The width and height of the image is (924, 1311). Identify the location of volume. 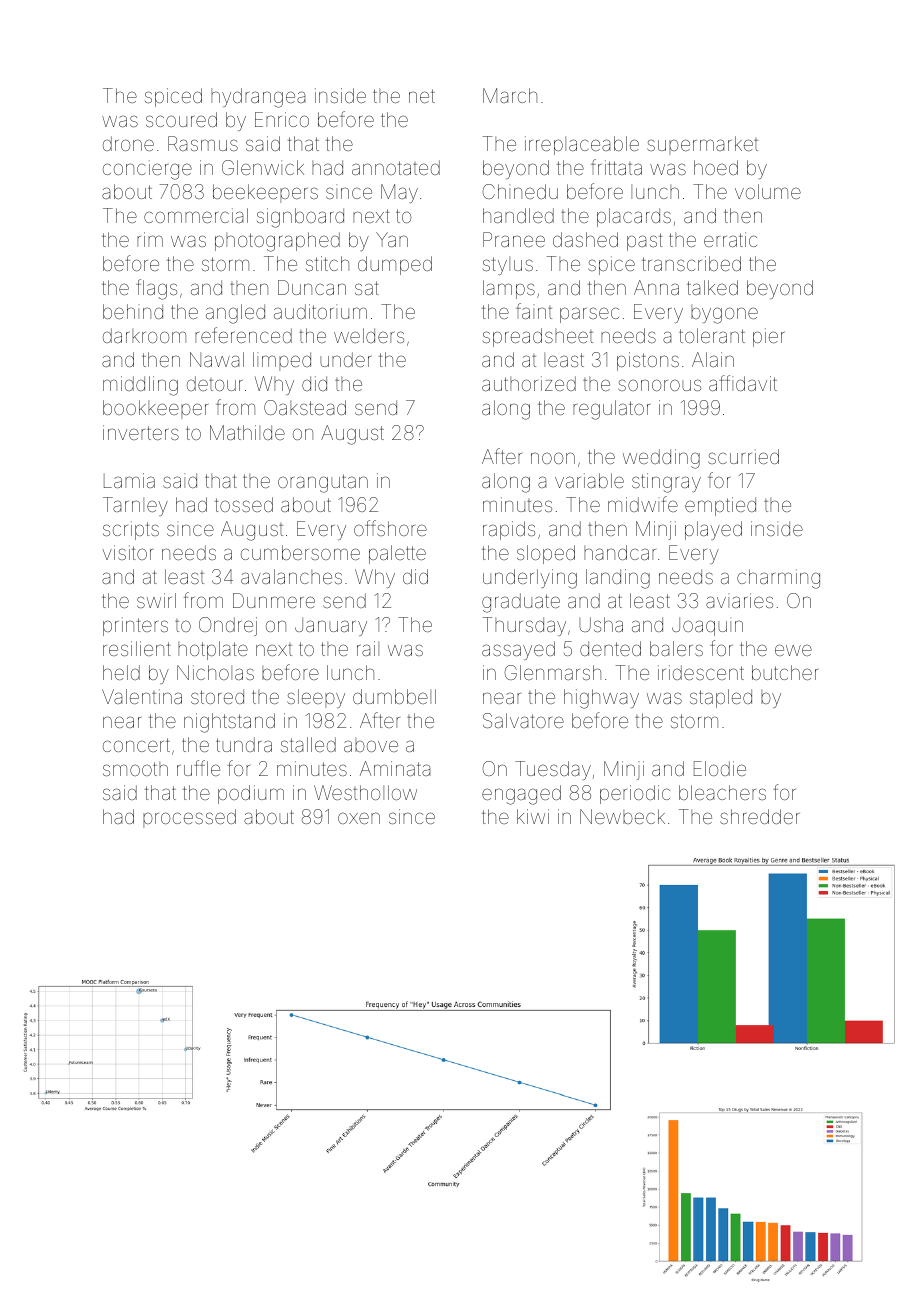
(768, 191).
